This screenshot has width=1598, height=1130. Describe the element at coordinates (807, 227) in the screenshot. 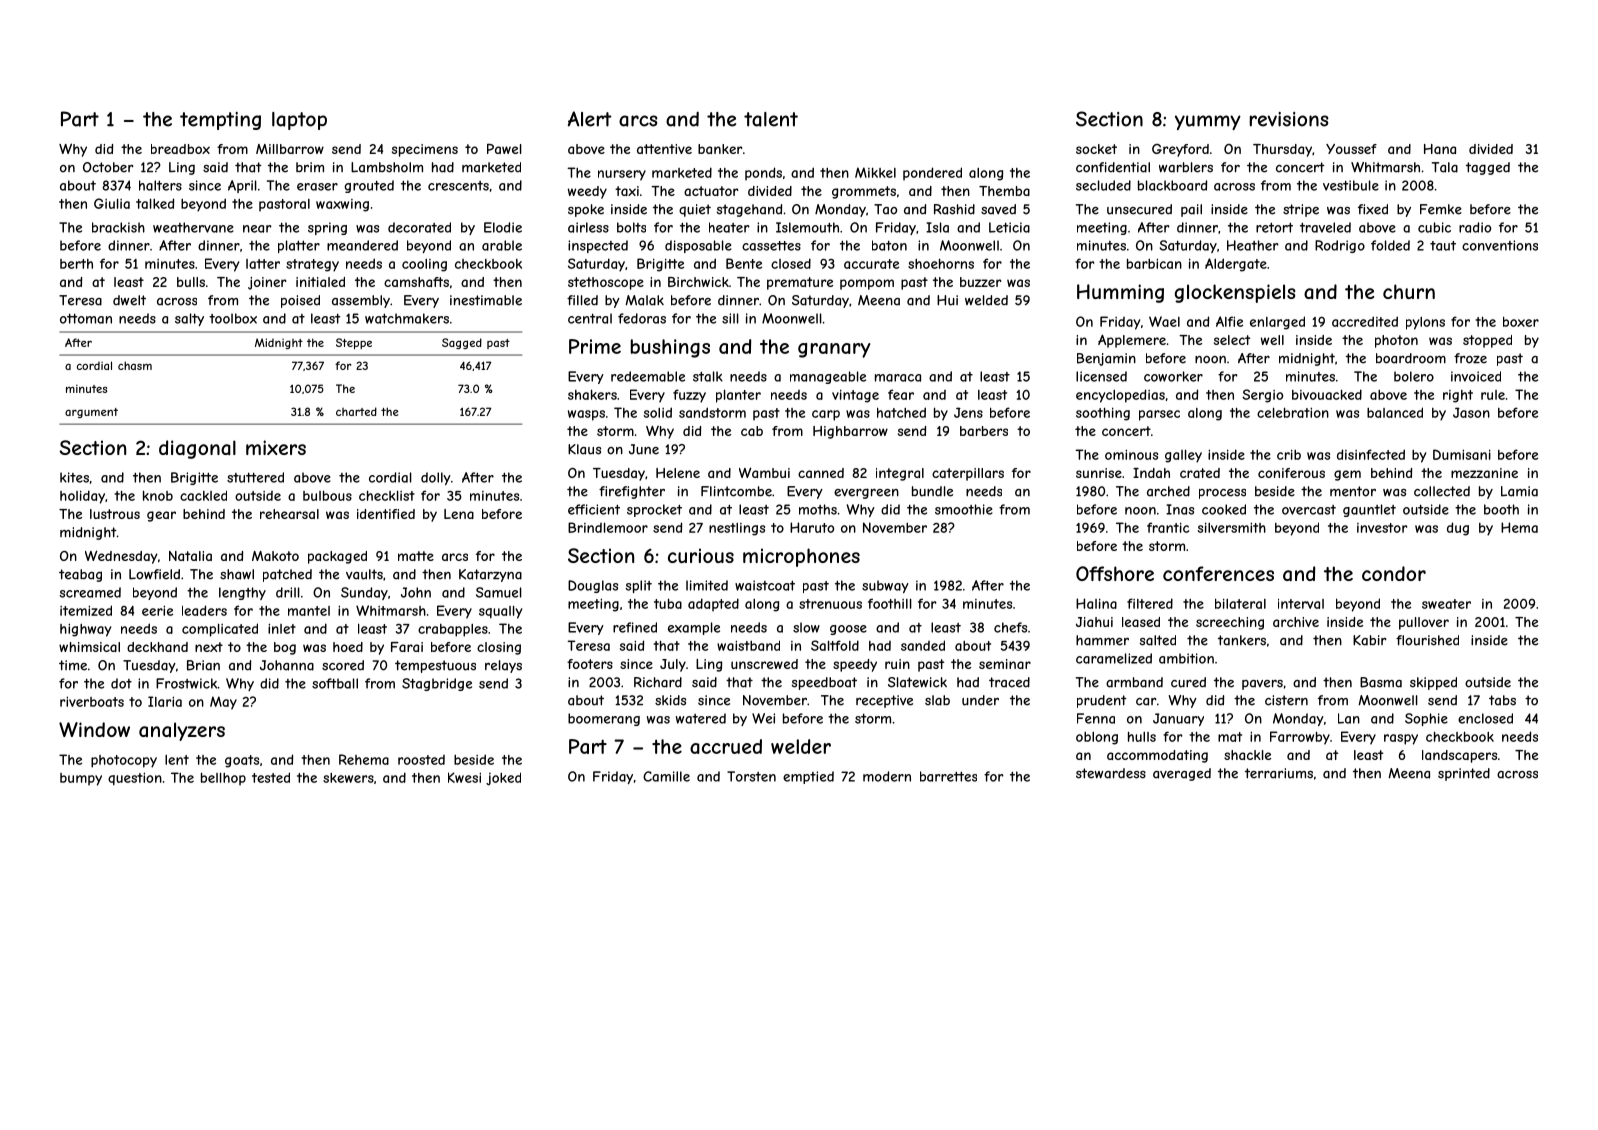

I see `Islemouth` at that location.
